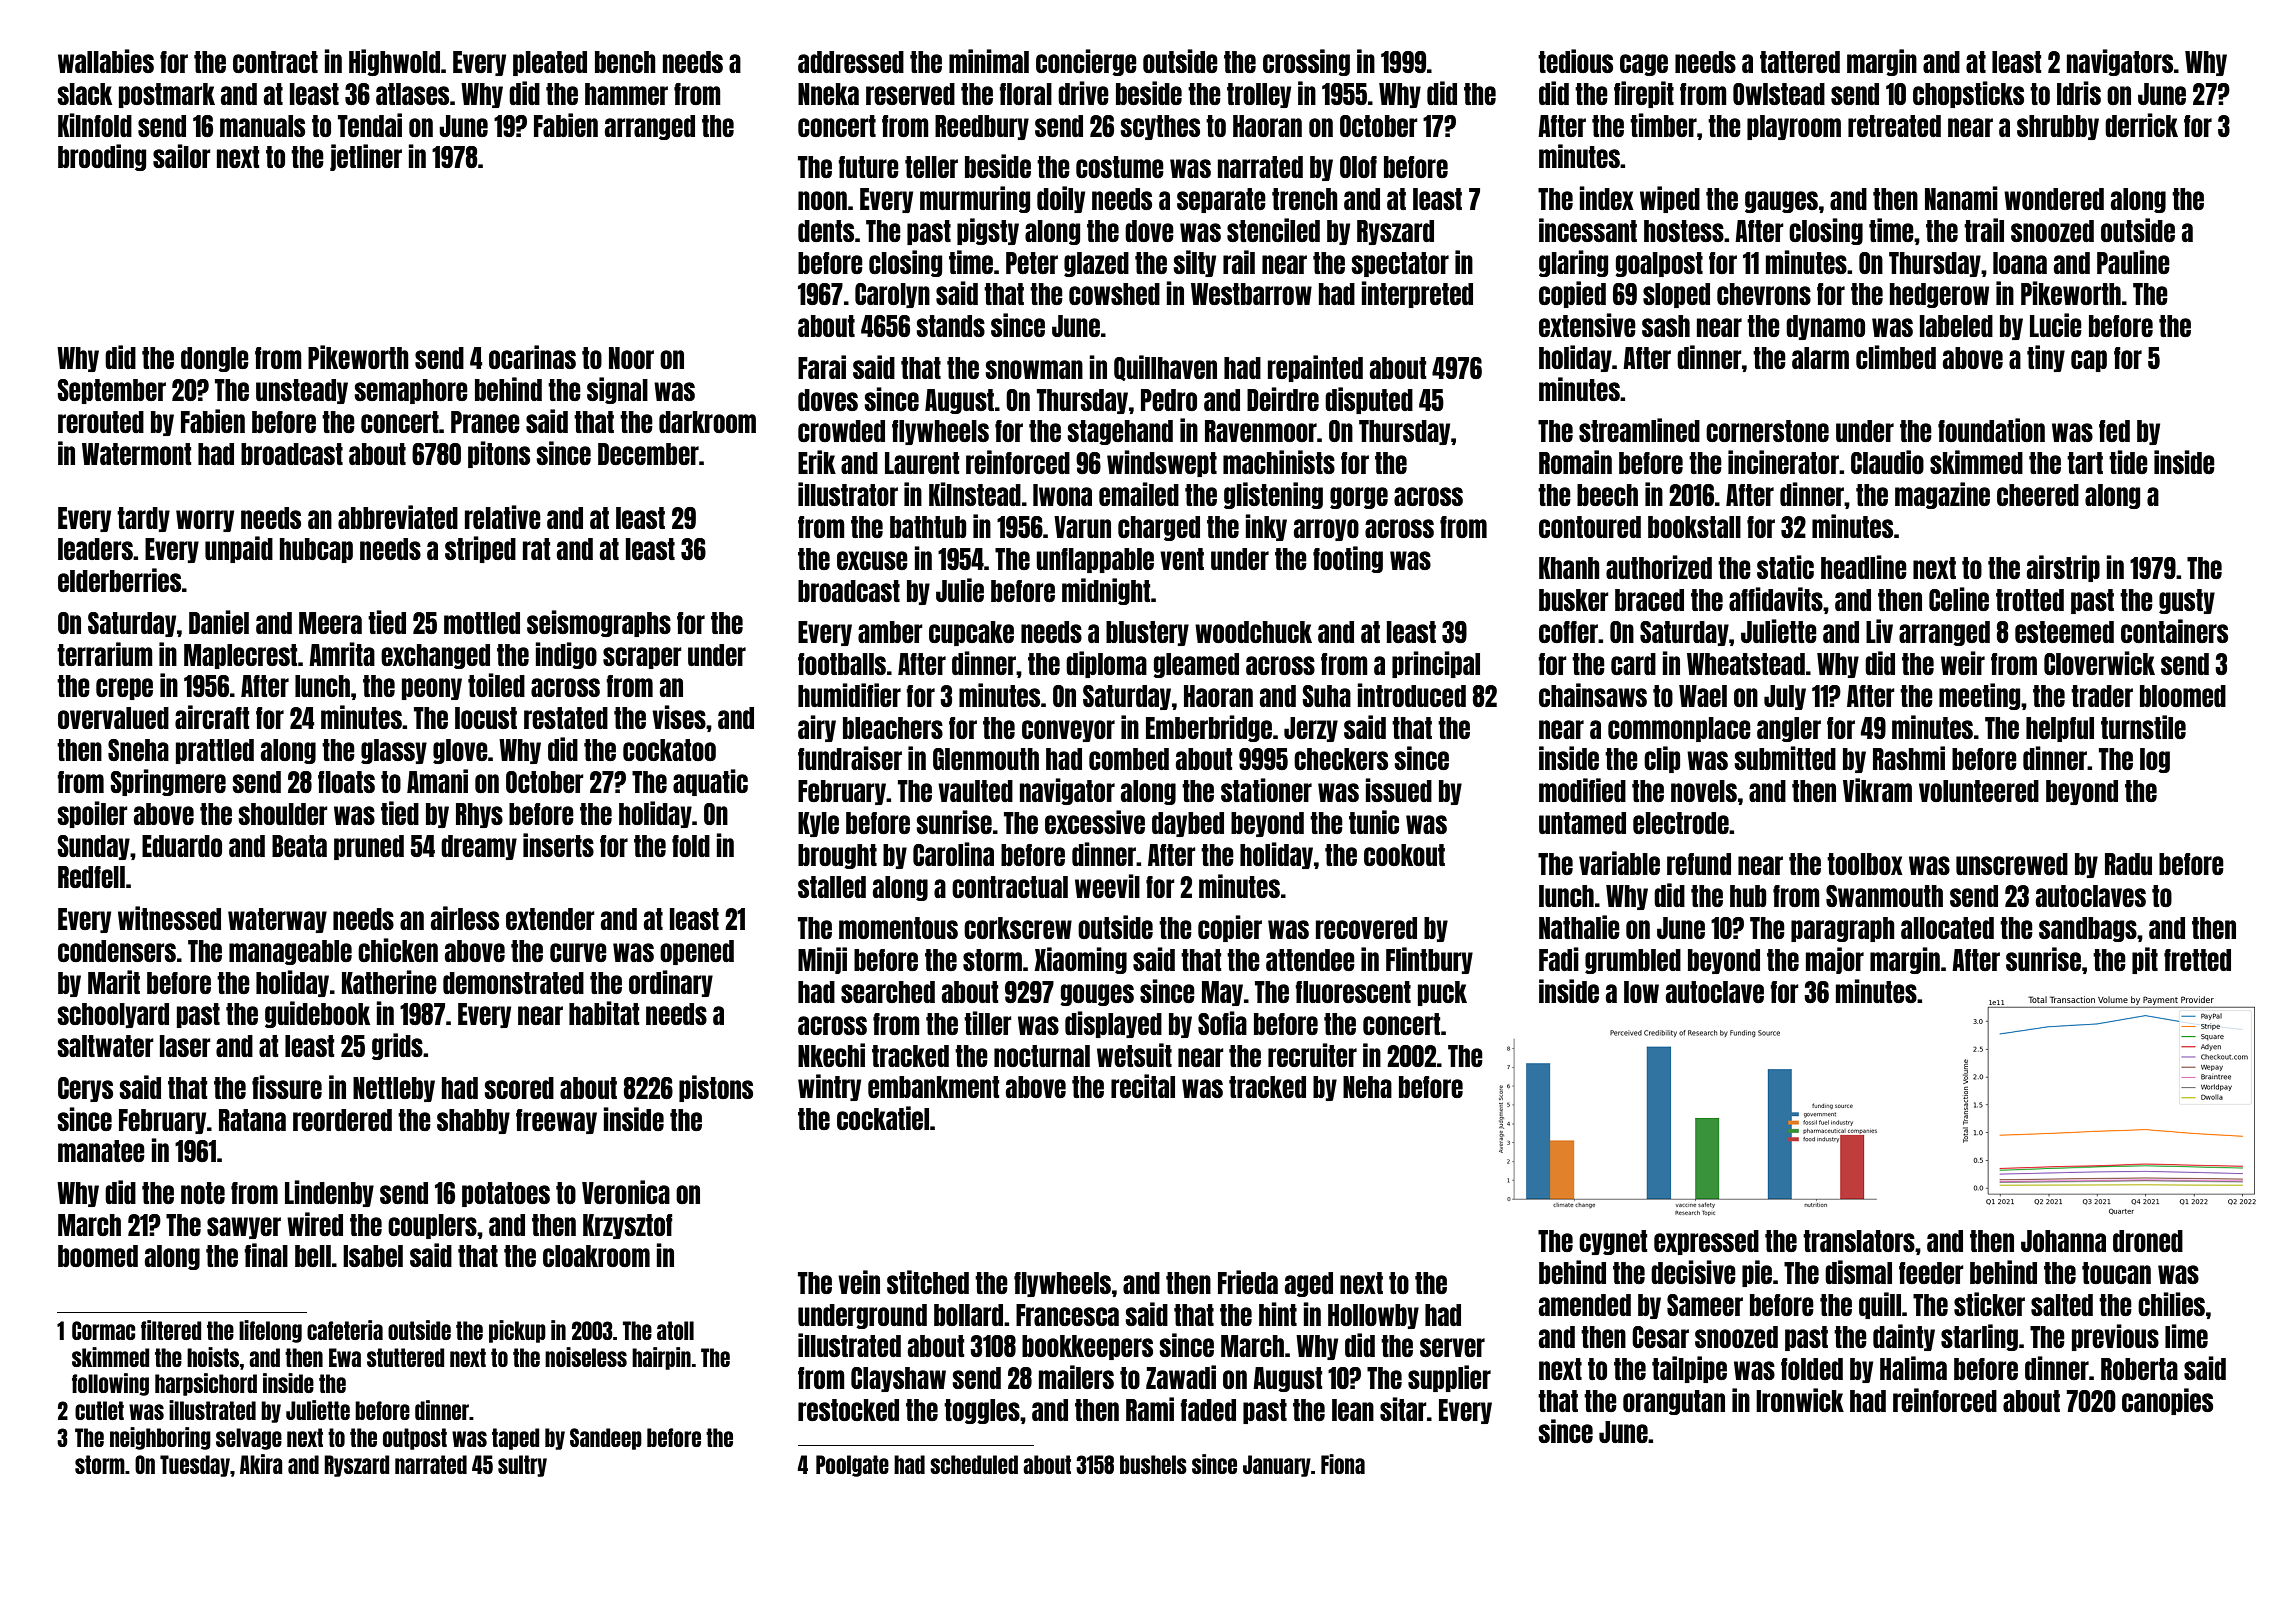 This screenshot has height=1624, width=2296. What do you see at coordinates (1315, 368) in the screenshot?
I see `repainted` at bounding box center [1315, 368].
